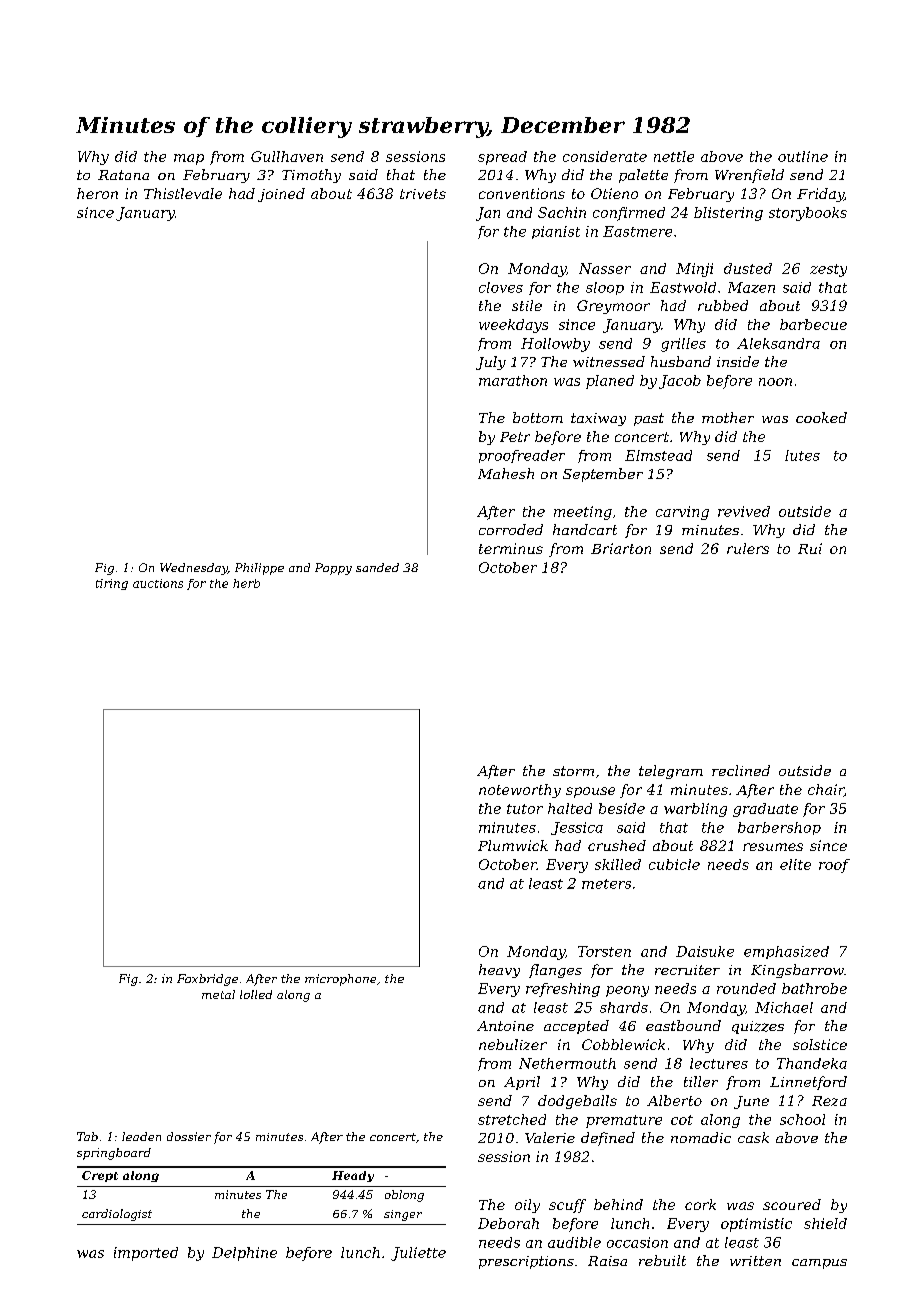 The image size is (924, 1308). I want to click on Jacob, so click(680, 382).
